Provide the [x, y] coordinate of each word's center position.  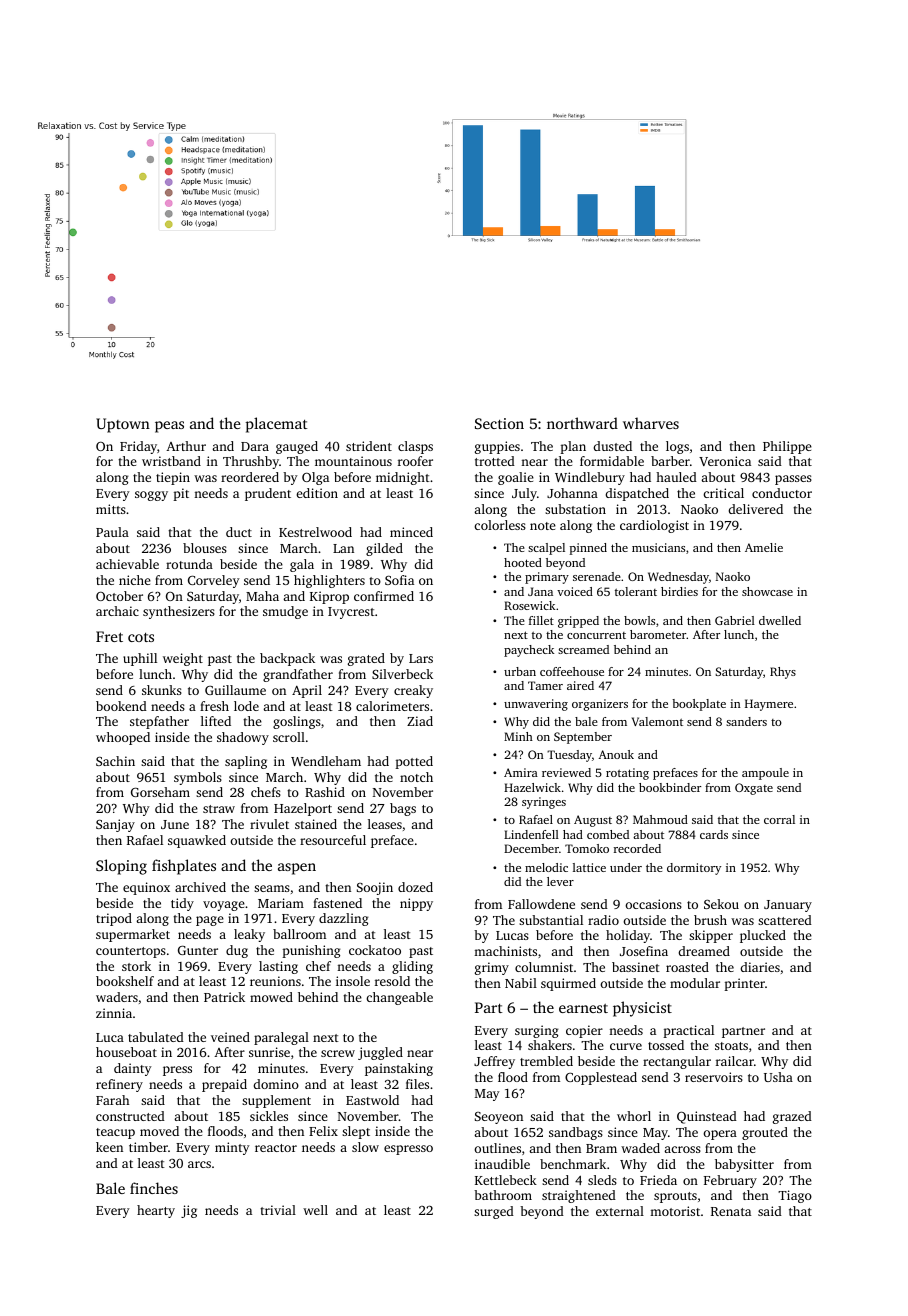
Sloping [121, 867]
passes [793, 480]
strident [369, 446]
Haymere [769, 705]
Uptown [123, 425]
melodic [546, 867]
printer [744, 984]
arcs [199, 1164]
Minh [518, 736]
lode [246, 706]
